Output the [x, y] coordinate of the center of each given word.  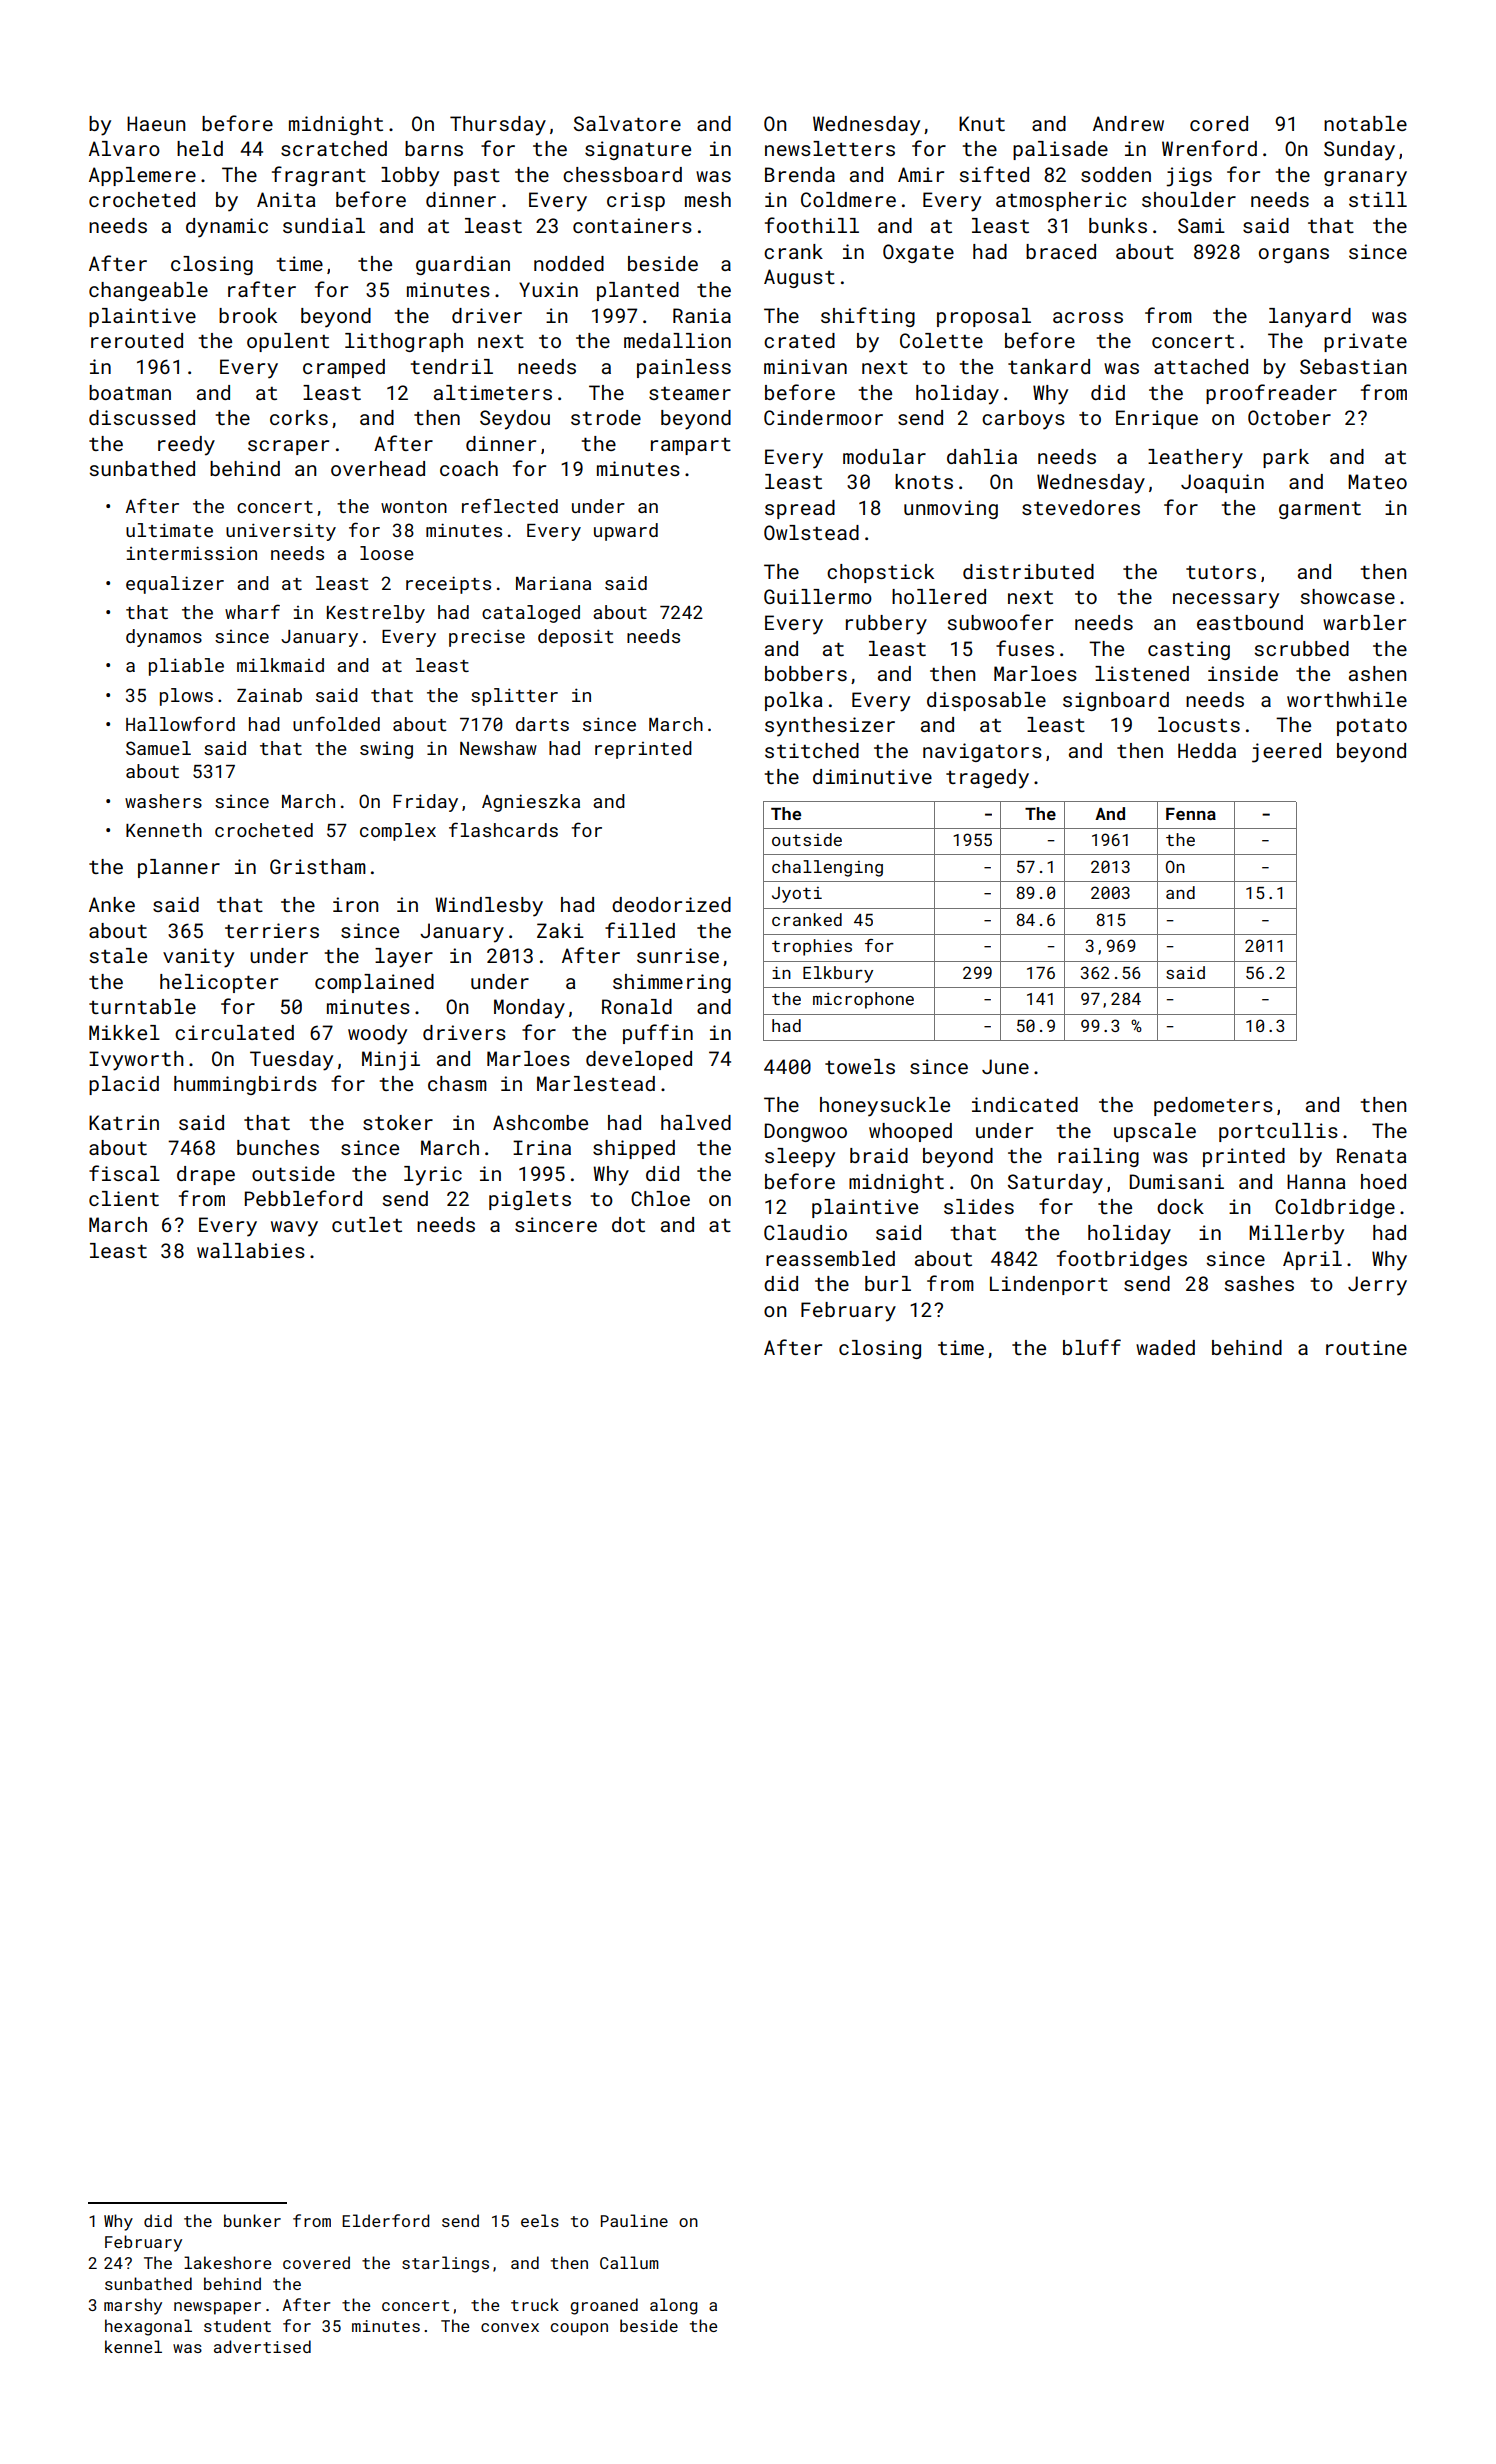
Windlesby [489, 907]
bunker [252, 2220]
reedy [186, 446]
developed [639, 1060]
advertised [262, 2346]
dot [628, 1224]
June [1005, 1066]
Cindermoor [823, 417]
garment [1320, 510]
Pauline [634, 2220]
